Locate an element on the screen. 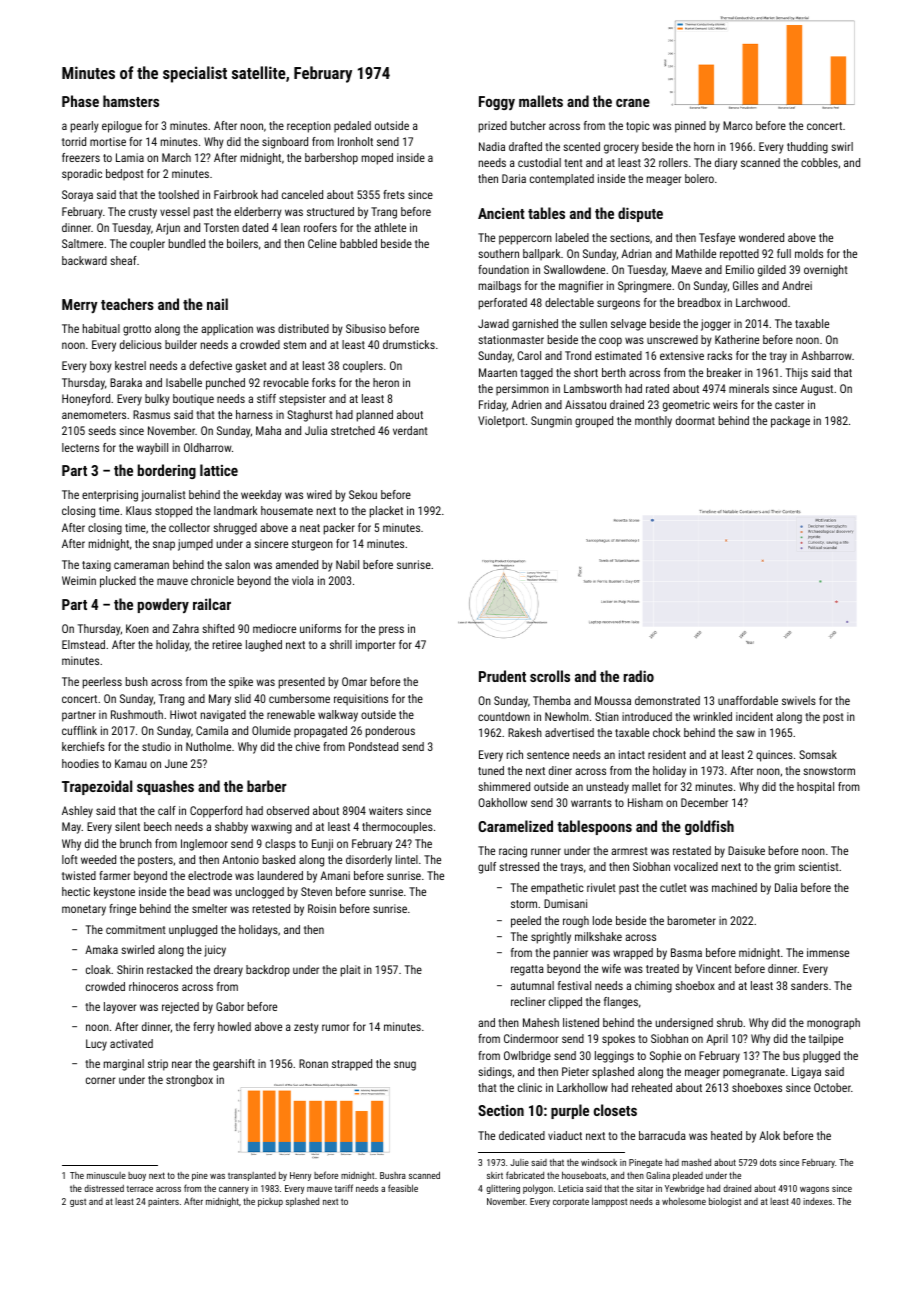 This screenshot has width=924, height=1308. Prudent is located at coordinates (502, 676).
